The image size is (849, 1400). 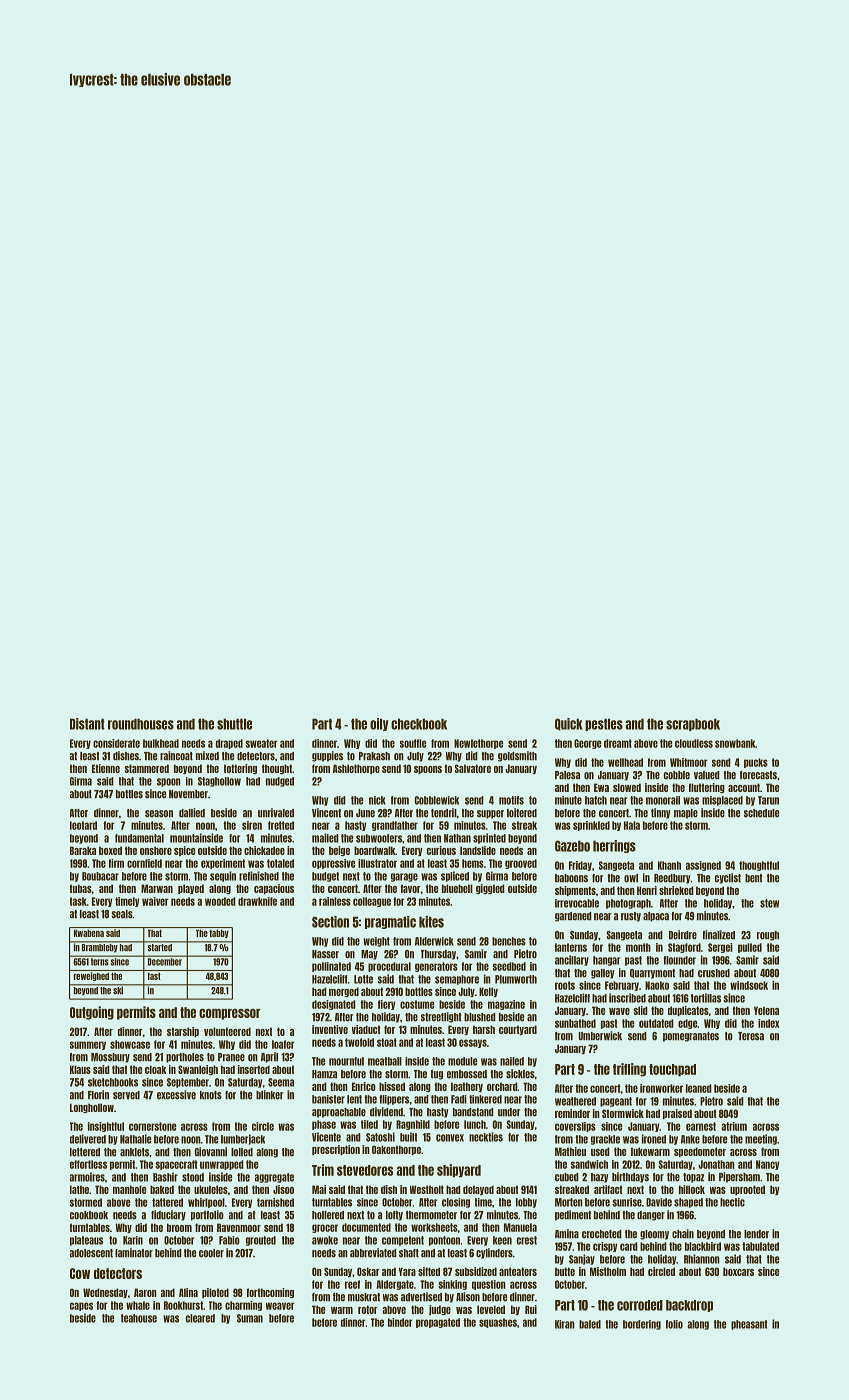 What do you see at coordinates (441, 1017) in the screenshot?
I see `streetlight` at bounding box center [441, 1017].
